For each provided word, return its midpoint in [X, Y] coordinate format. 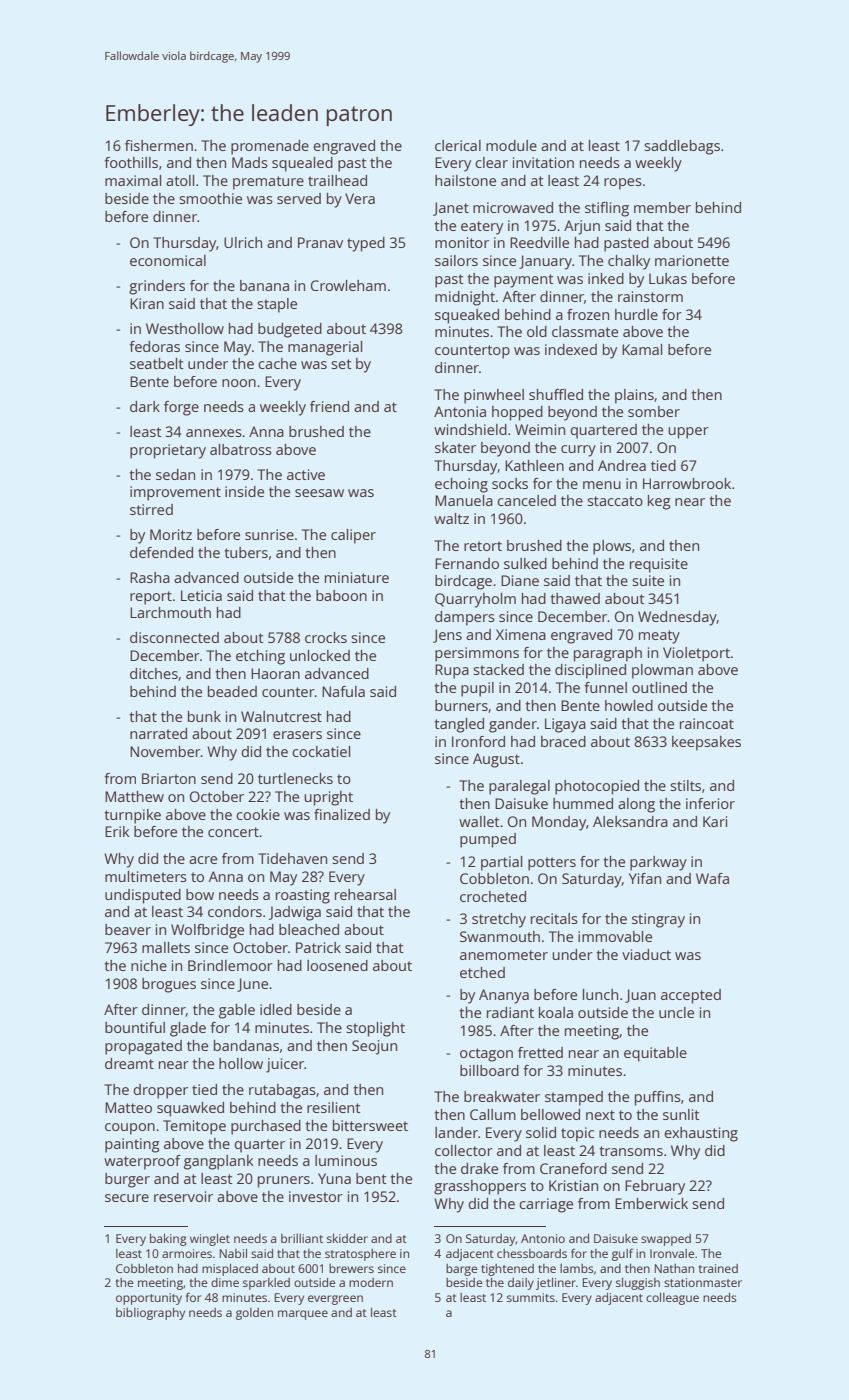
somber [654, 411]
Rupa [452, 671]
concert [233, 832]
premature [268, 183]
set [341, 364]
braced [563, 741]
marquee [303, 1315]
